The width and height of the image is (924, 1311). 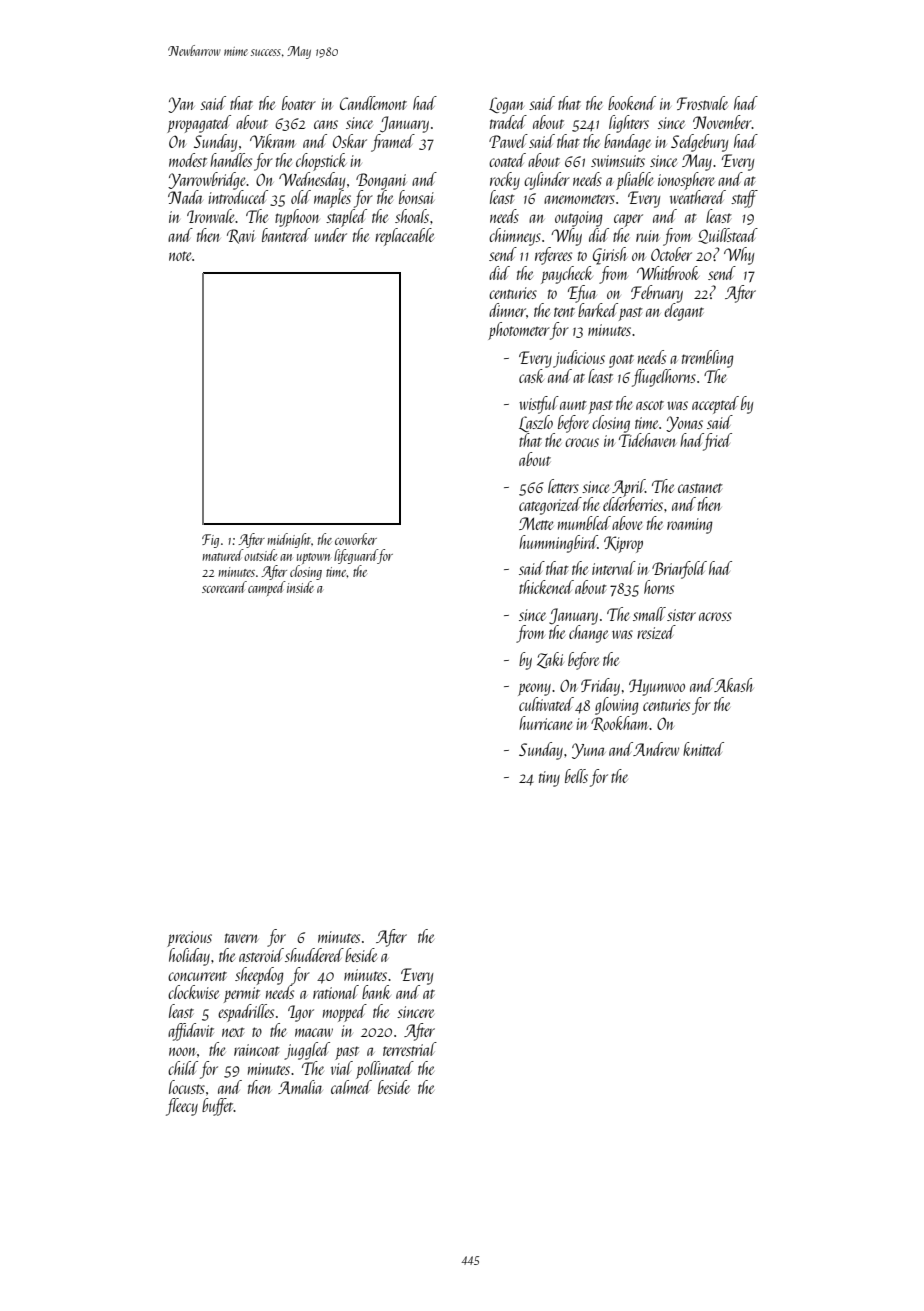 What do you see at coordinates (703, 749) in the image?
I see `knitted` at bounding box center [703, 749].
